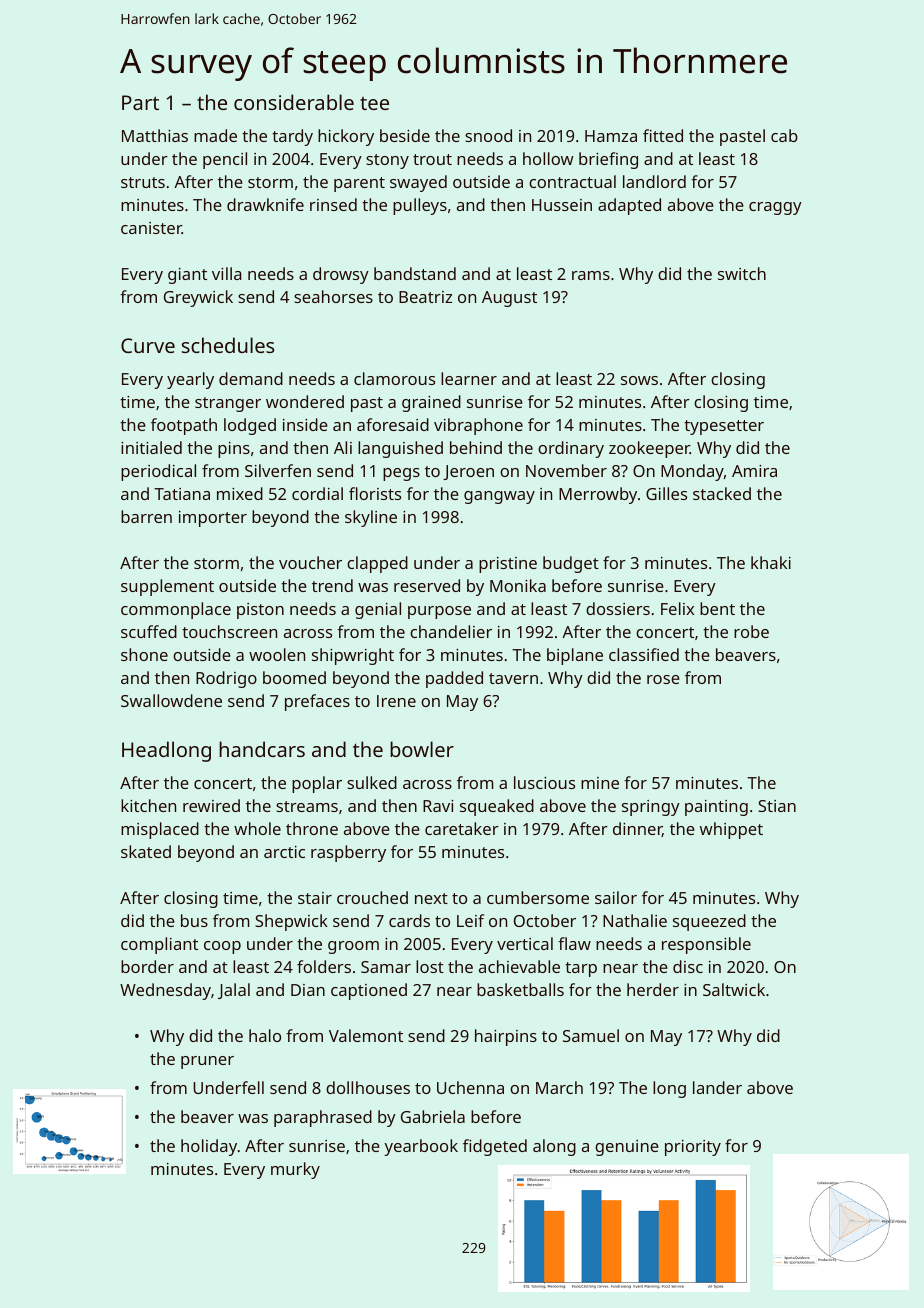 Image resolution: width=924 pixels, height=1308 pixels. Describe the element at coordinates (653, 989) in the image. I see `herder` at that location.
